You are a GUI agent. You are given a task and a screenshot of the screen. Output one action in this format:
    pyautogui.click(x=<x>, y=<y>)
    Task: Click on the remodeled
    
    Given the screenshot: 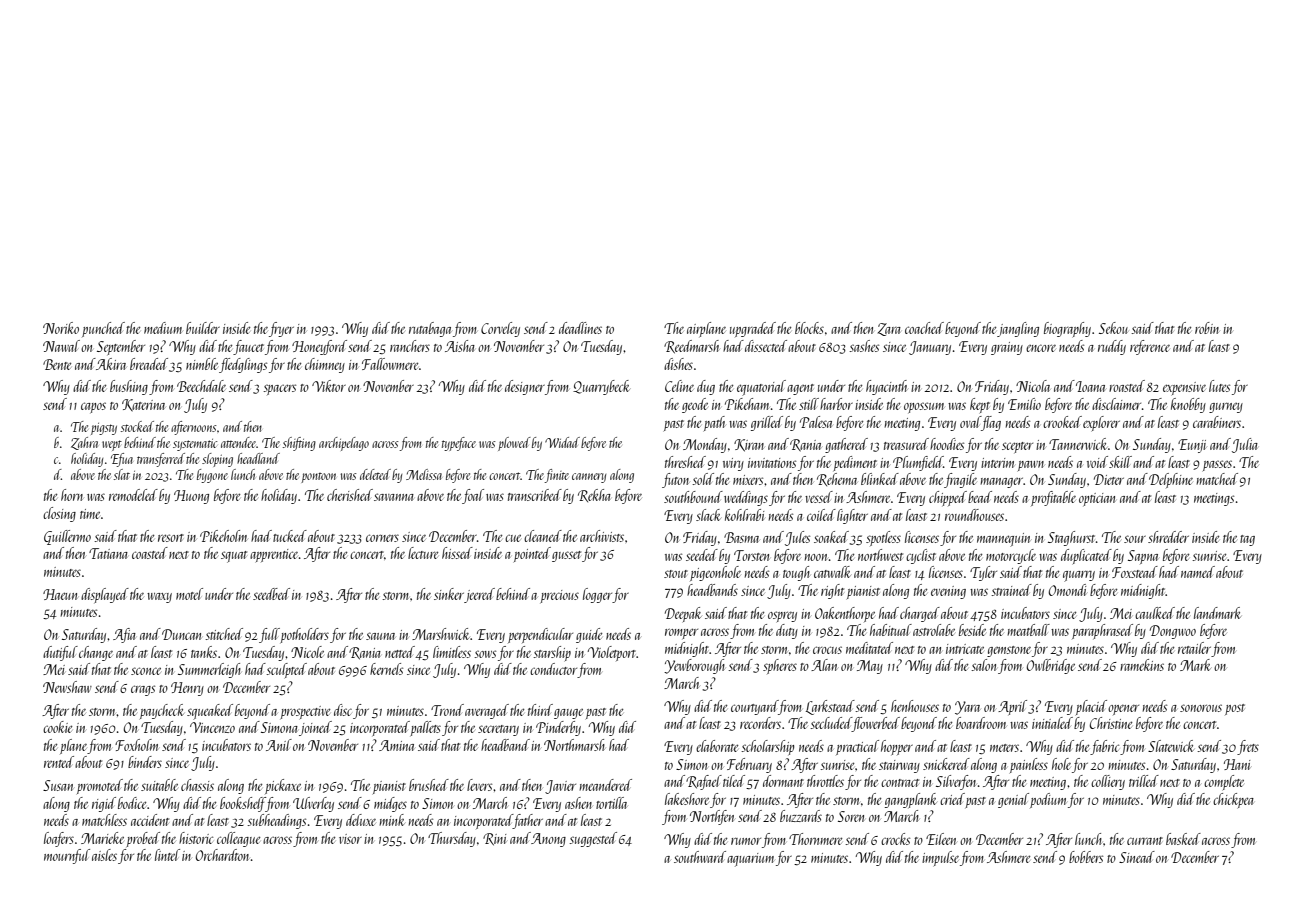 What is the action you would take?
    pyautogui.click(x=133, y=495)
